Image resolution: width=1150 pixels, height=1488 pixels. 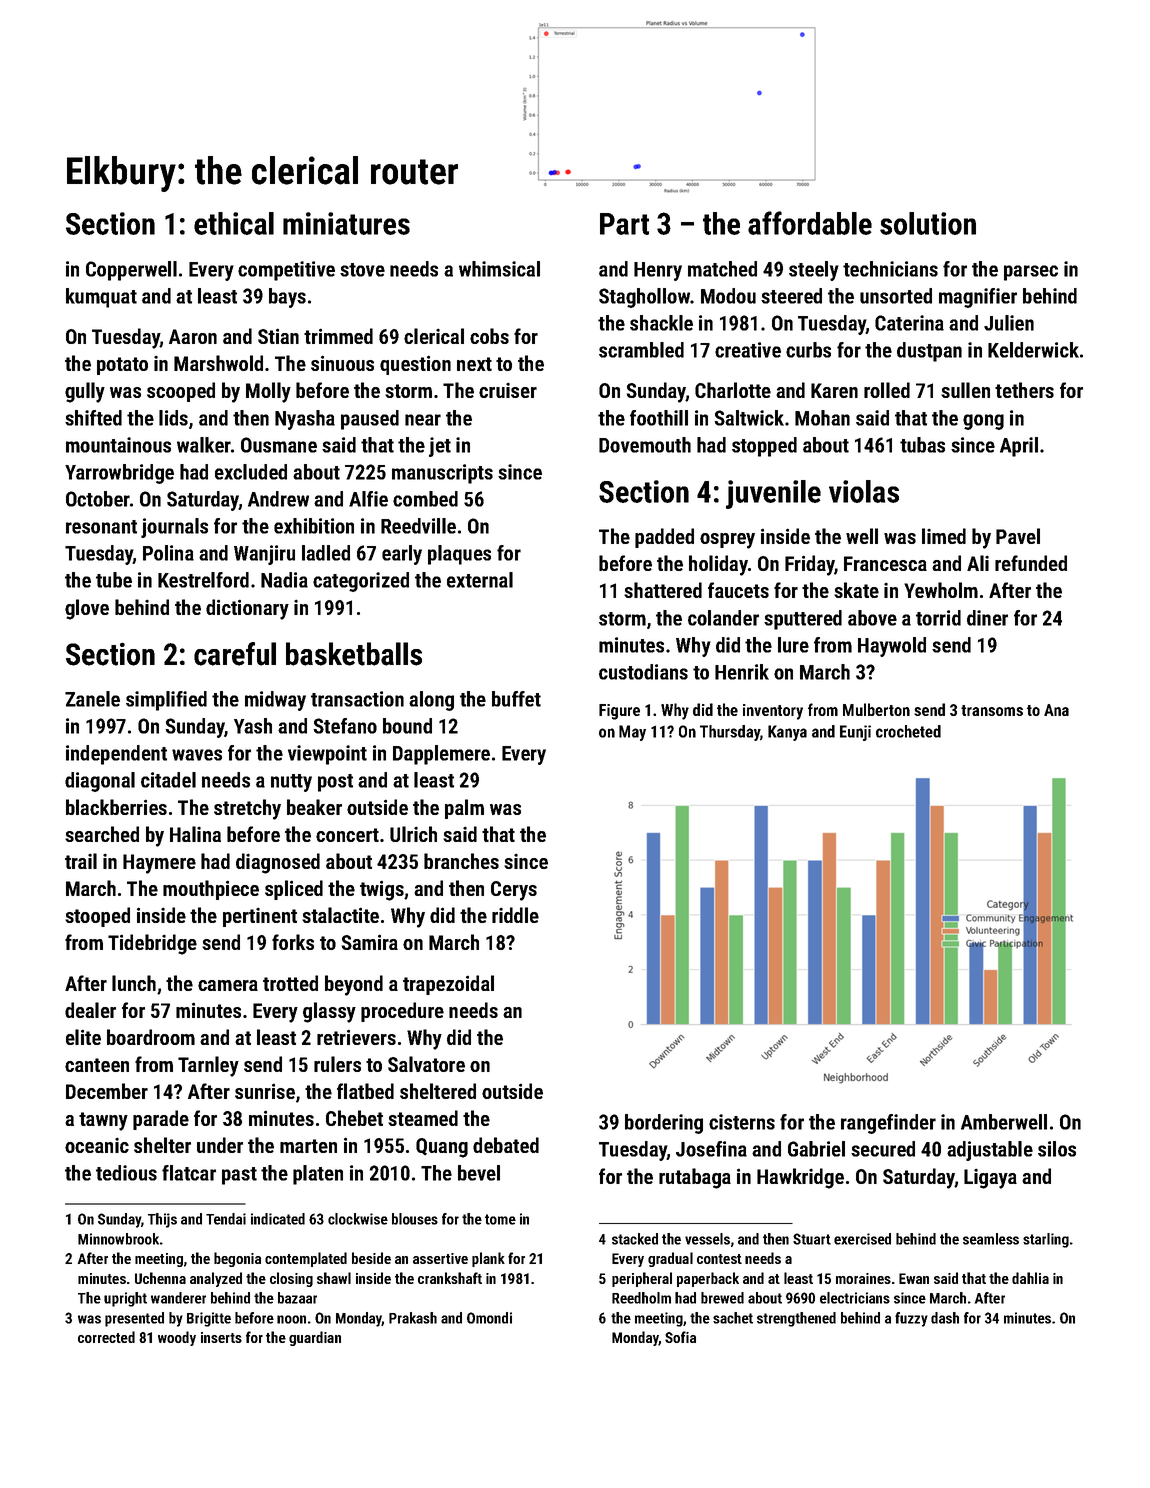 I want to click on basketballs, so click(x=354, y=654).
